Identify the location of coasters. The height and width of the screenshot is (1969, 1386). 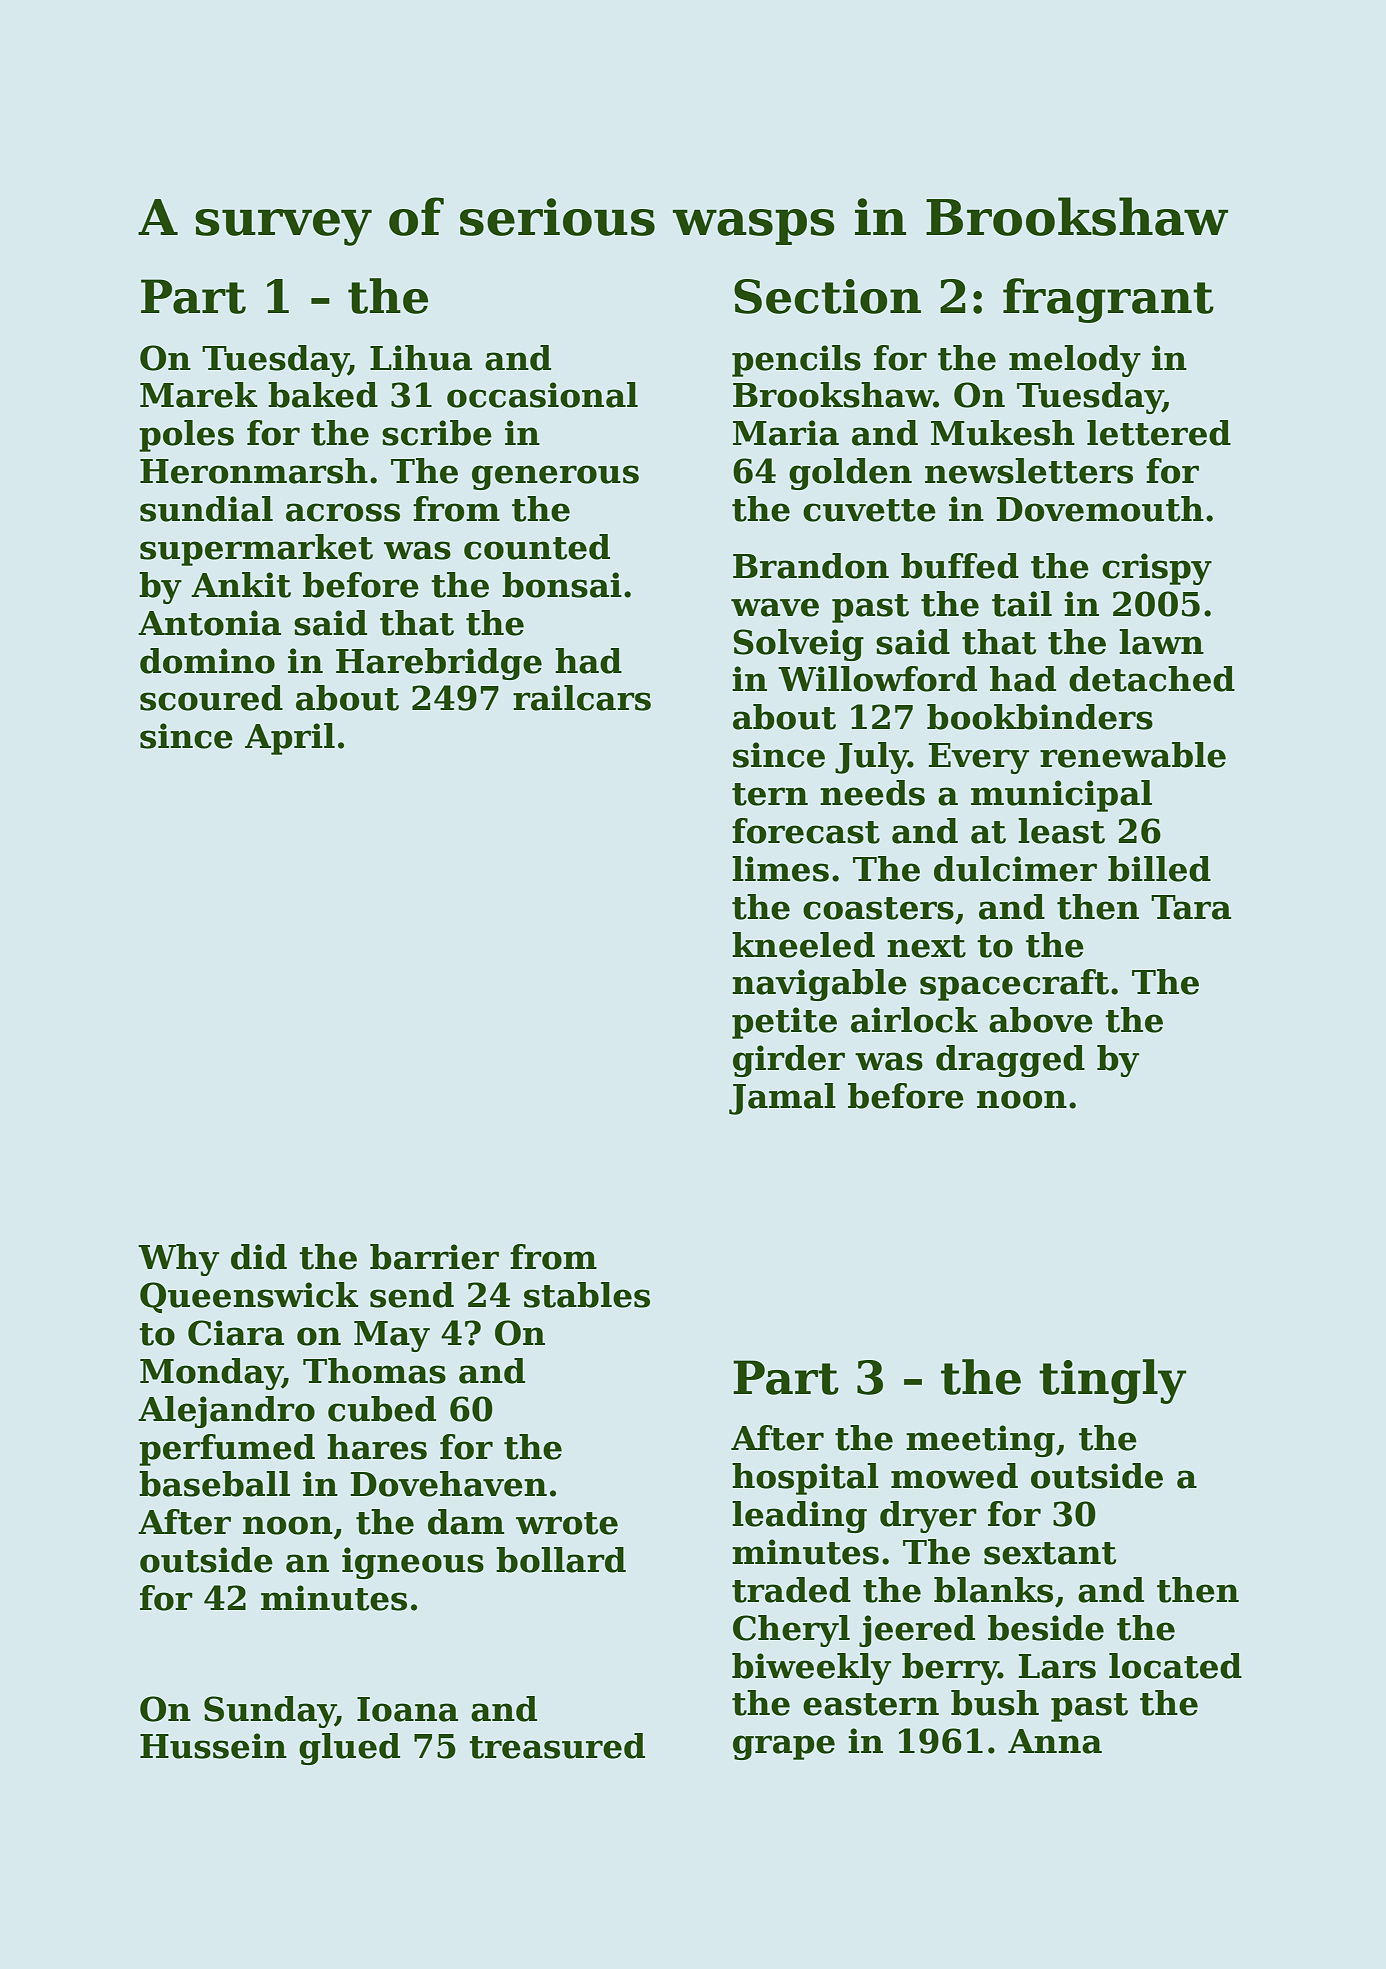
(878, 908).
